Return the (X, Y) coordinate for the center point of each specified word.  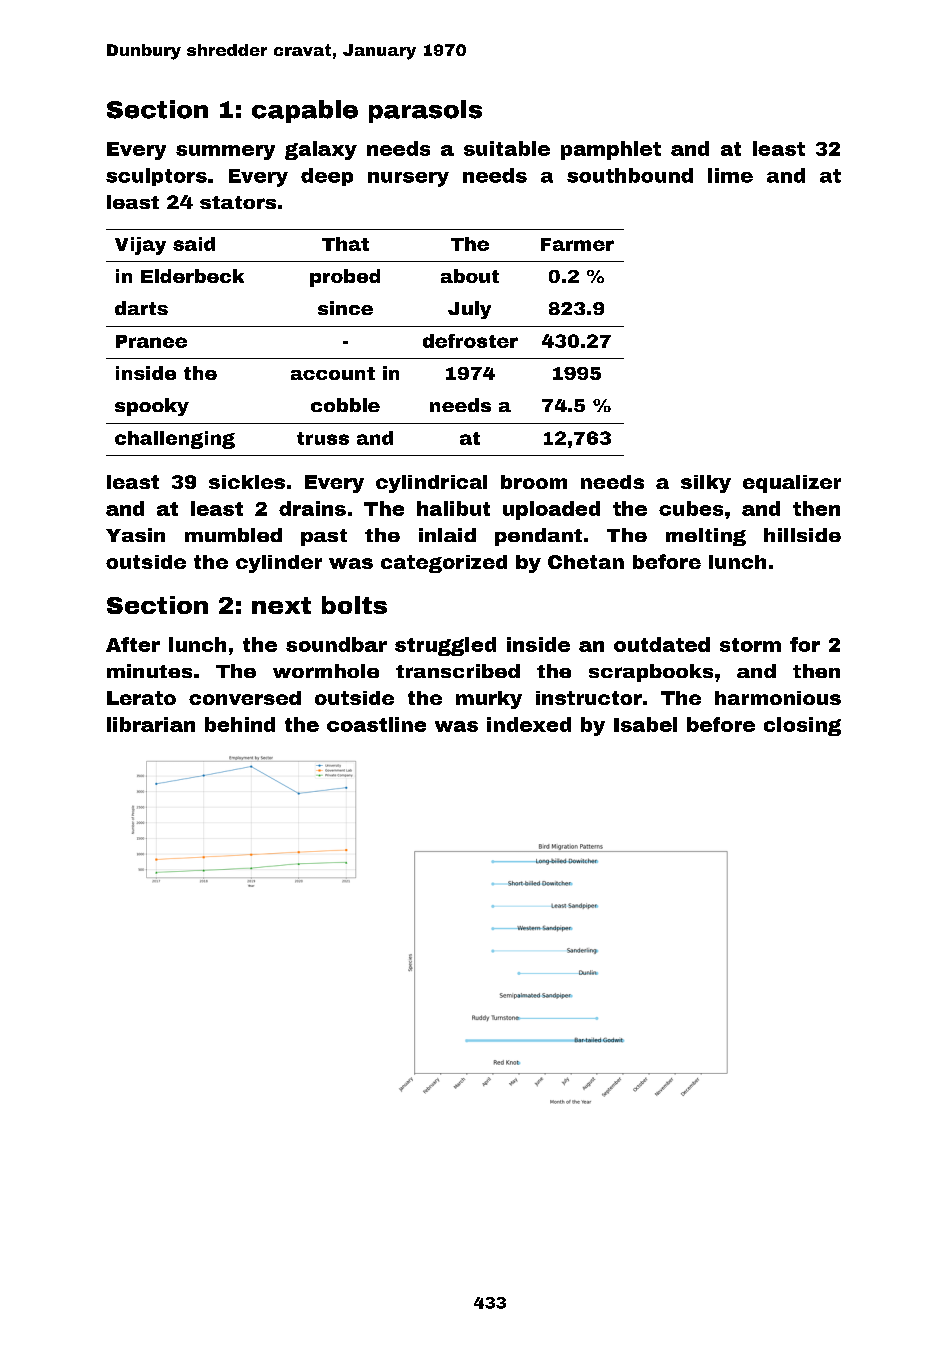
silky (706, 484)
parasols (425, 111)
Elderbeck (192, 276)
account (333, 373)
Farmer (577, 244)
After (133, 644)
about (470, 276)
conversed (245, 698)
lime (730, 175)
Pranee (151, 341)
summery (225, 152)
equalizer (792, 484)
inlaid (447, 535)
